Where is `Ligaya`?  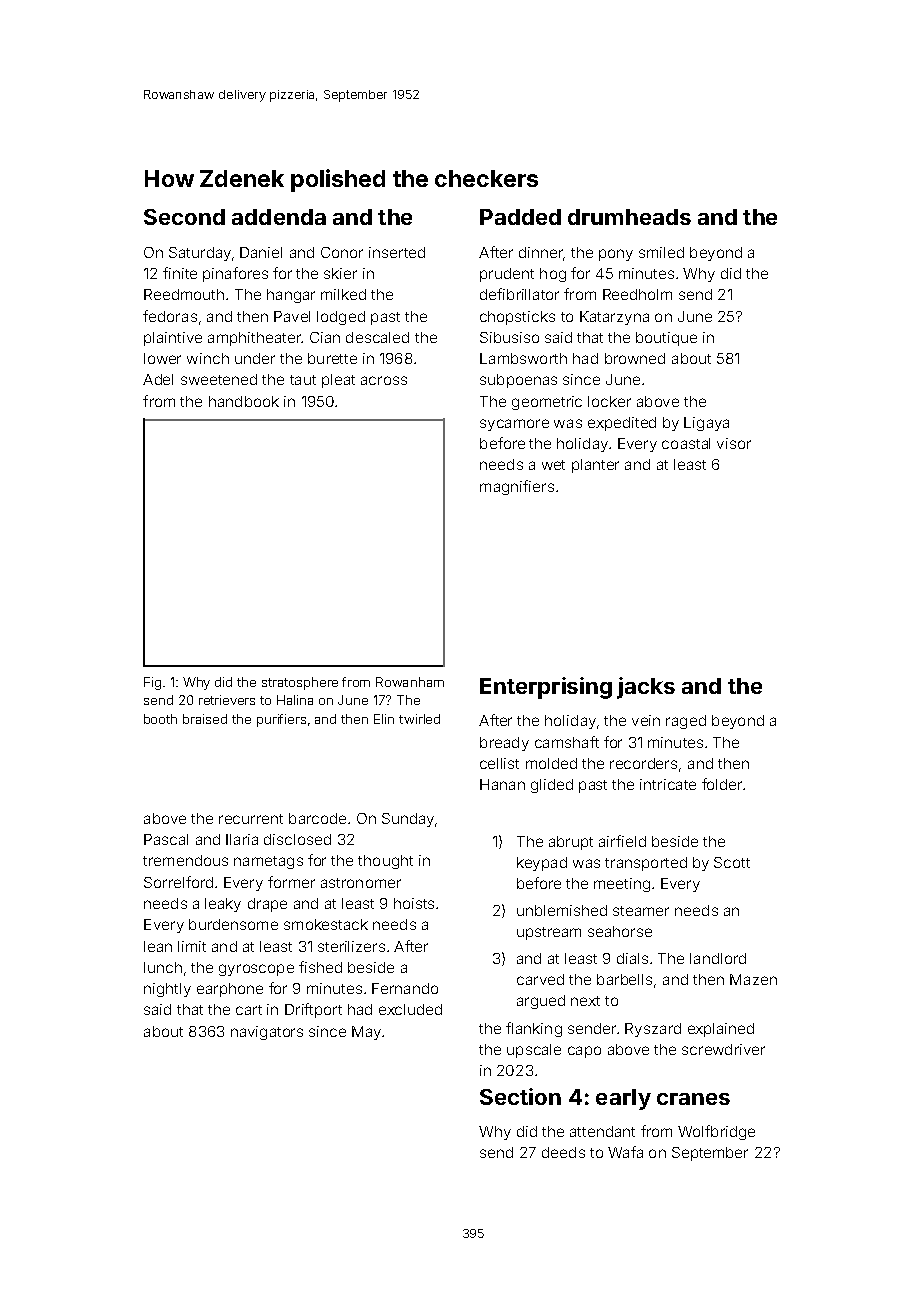
Ligaya is located at coordinates (706, 424).
